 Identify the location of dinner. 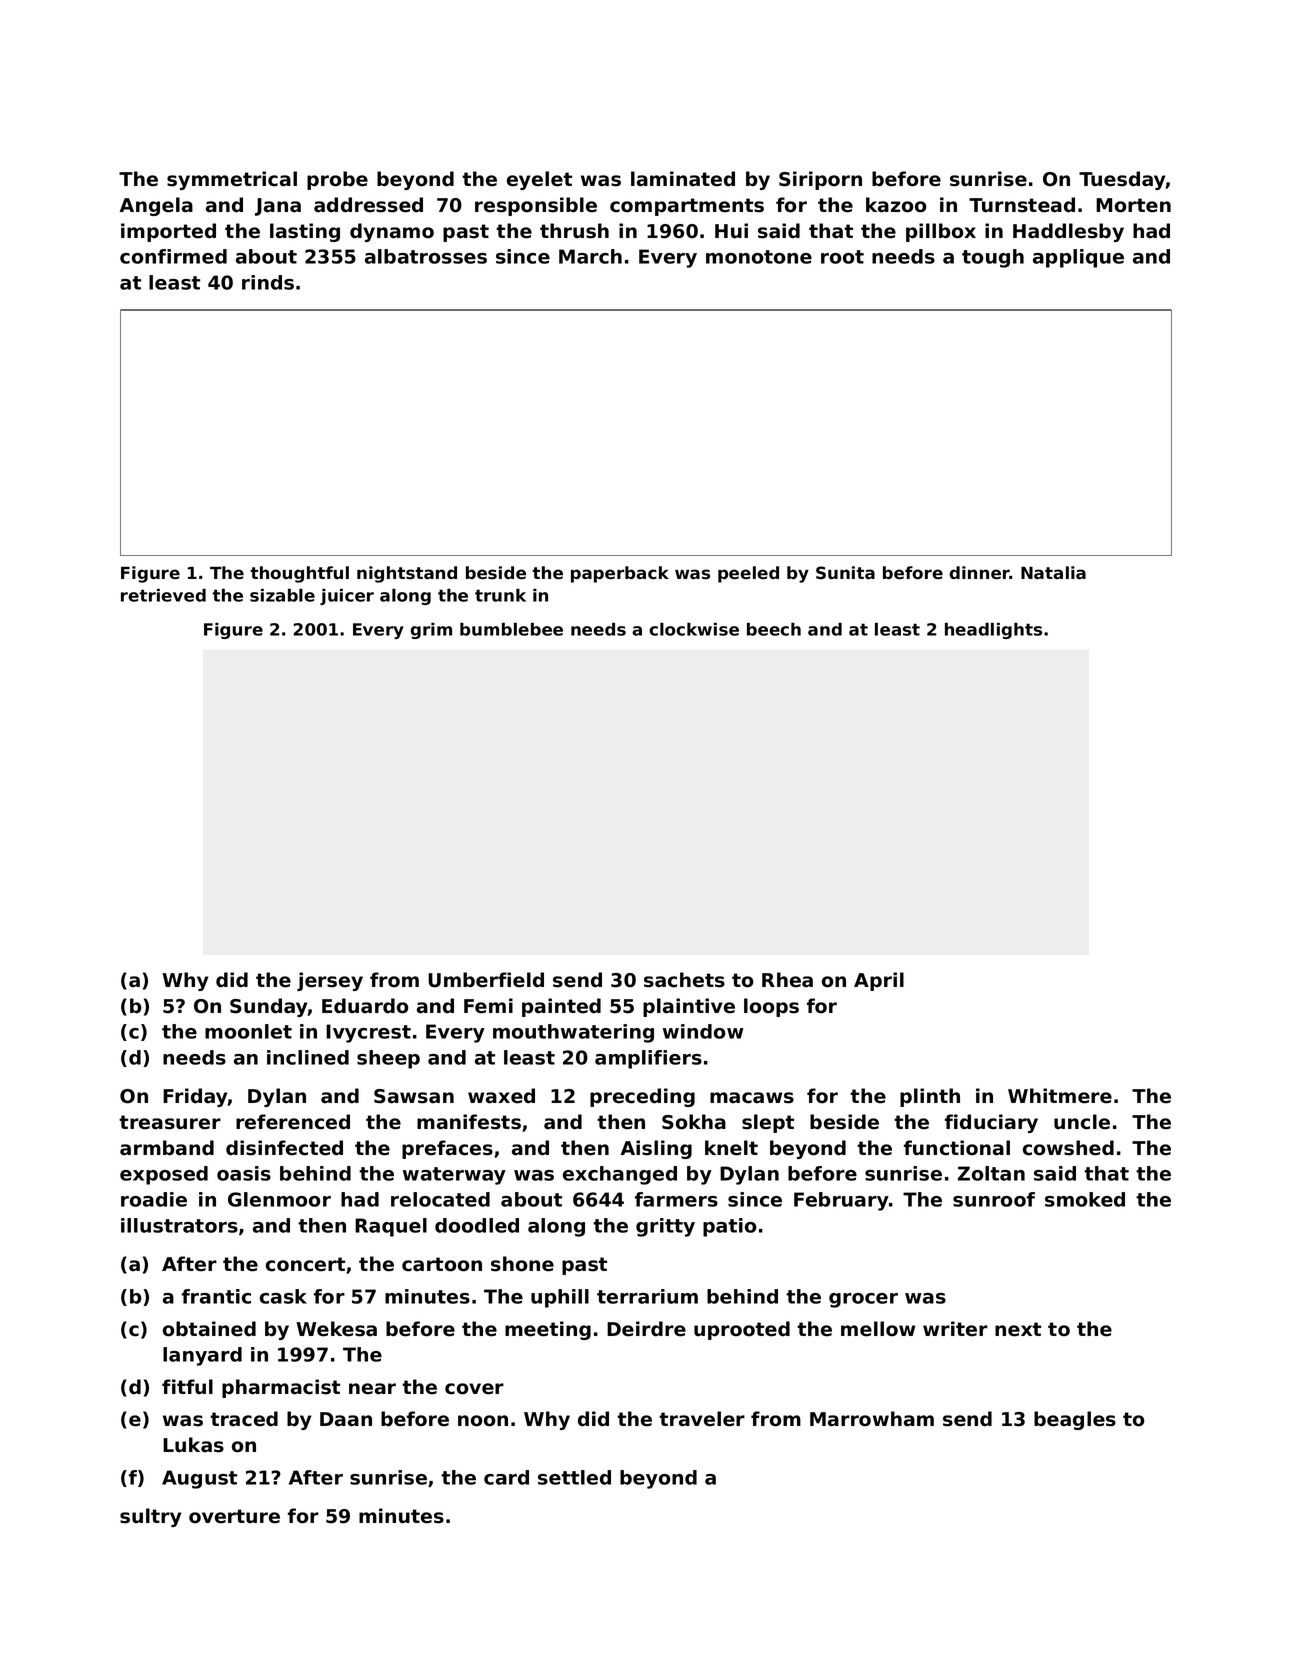
(979, 573).
